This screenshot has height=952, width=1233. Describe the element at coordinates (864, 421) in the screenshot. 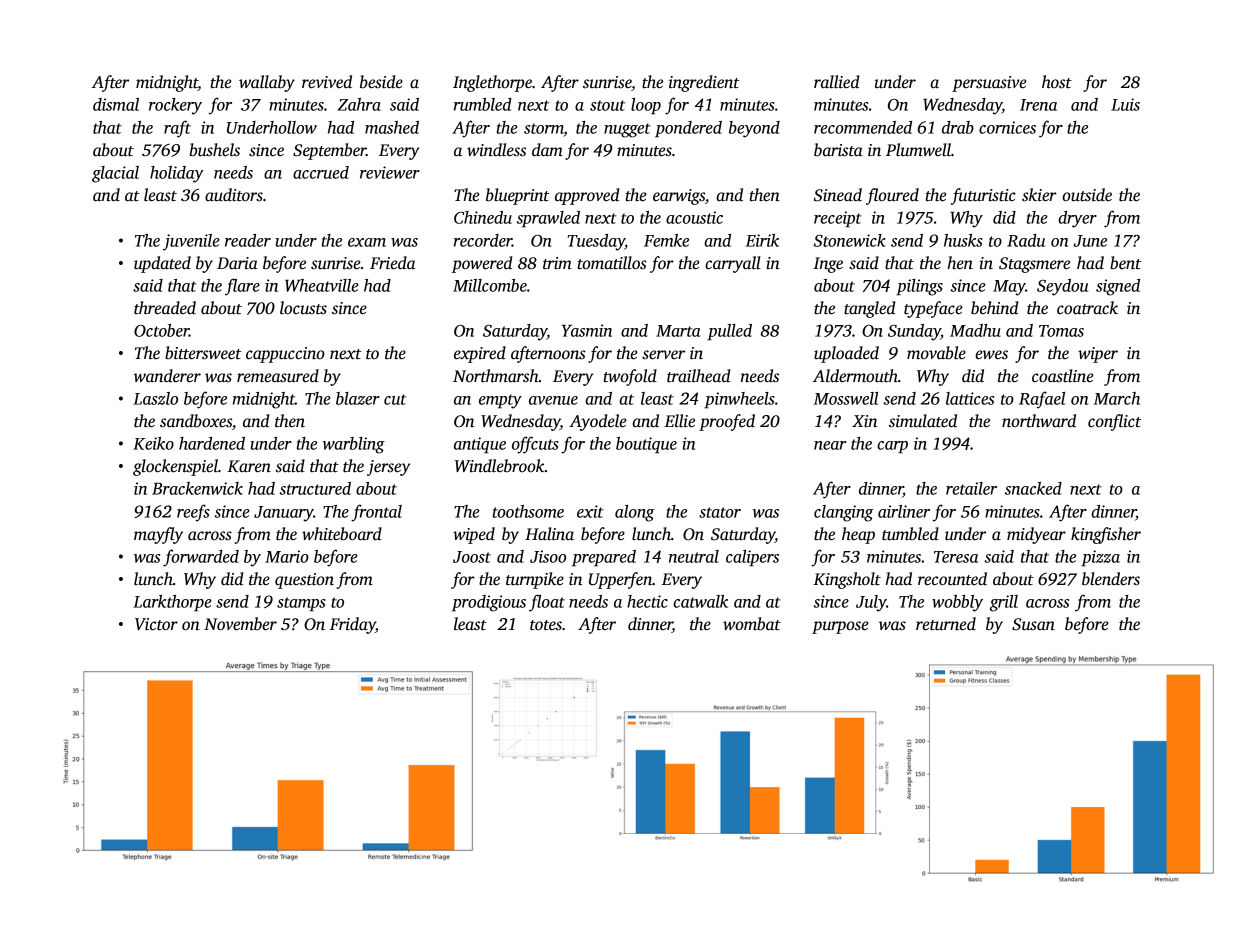

I see `Xin` at that location.
